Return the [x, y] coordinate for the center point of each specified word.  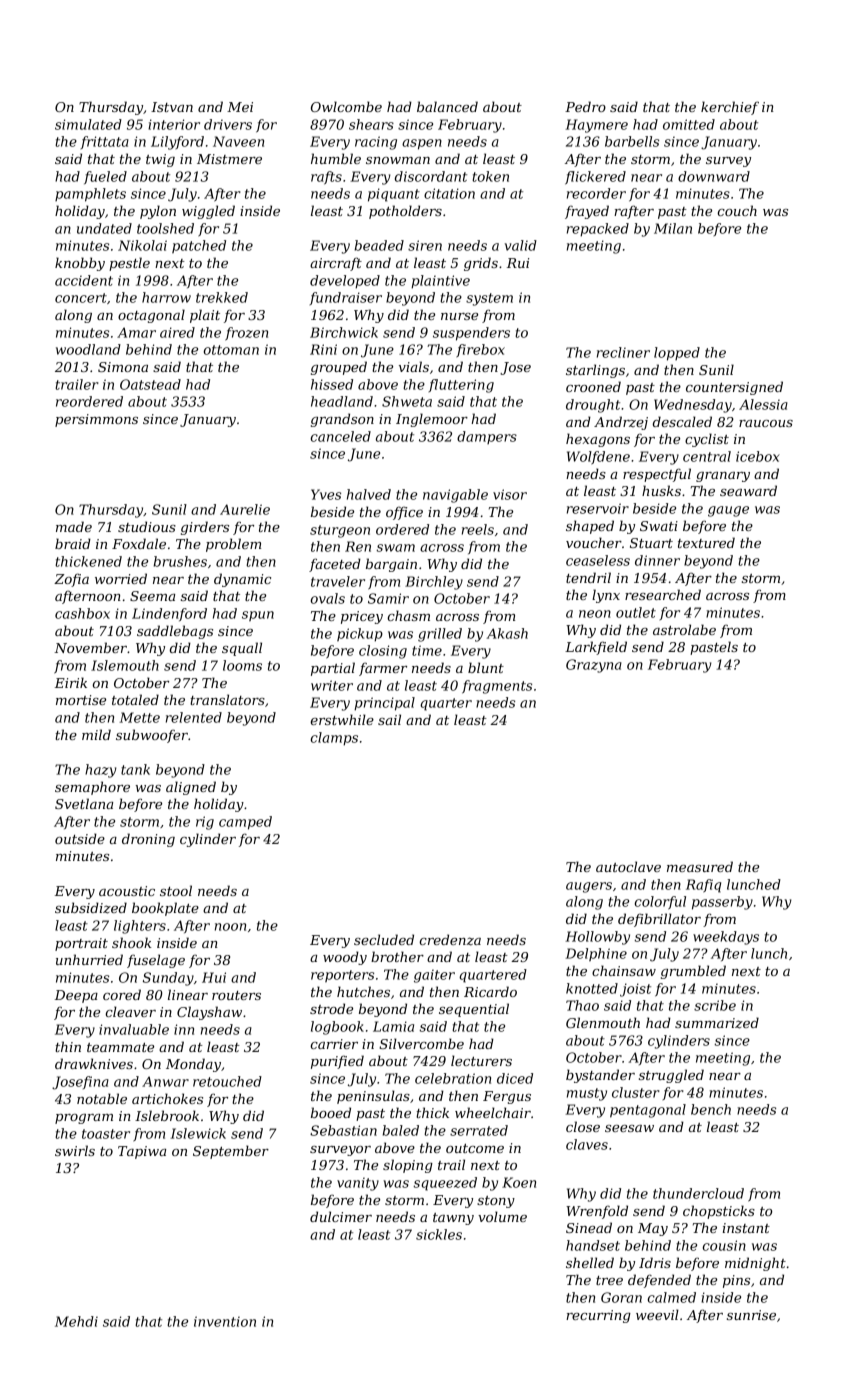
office [404, 513]
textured [706, 542]
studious [147, 526]
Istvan [172, 107]
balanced [447, 106]
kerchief [730, 108]
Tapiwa [142, 1152]
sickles [439, 1234]
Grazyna [594, 666]
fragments [497, 687]
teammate [120, 1047]
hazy [101, 771]
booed [331, 1112]
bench [711, 1109]
